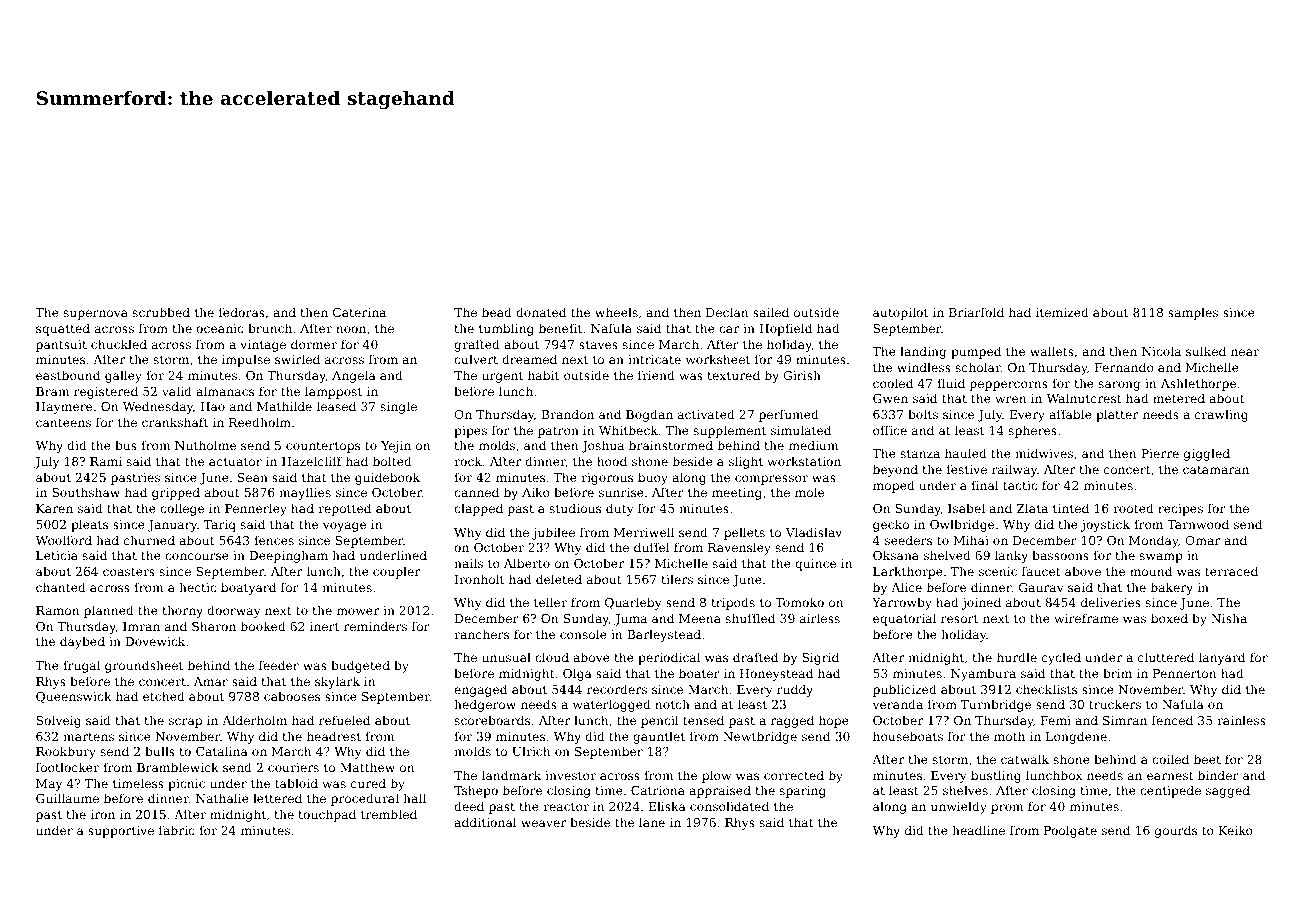  I want to click on itemized, so click(1062, 312).
